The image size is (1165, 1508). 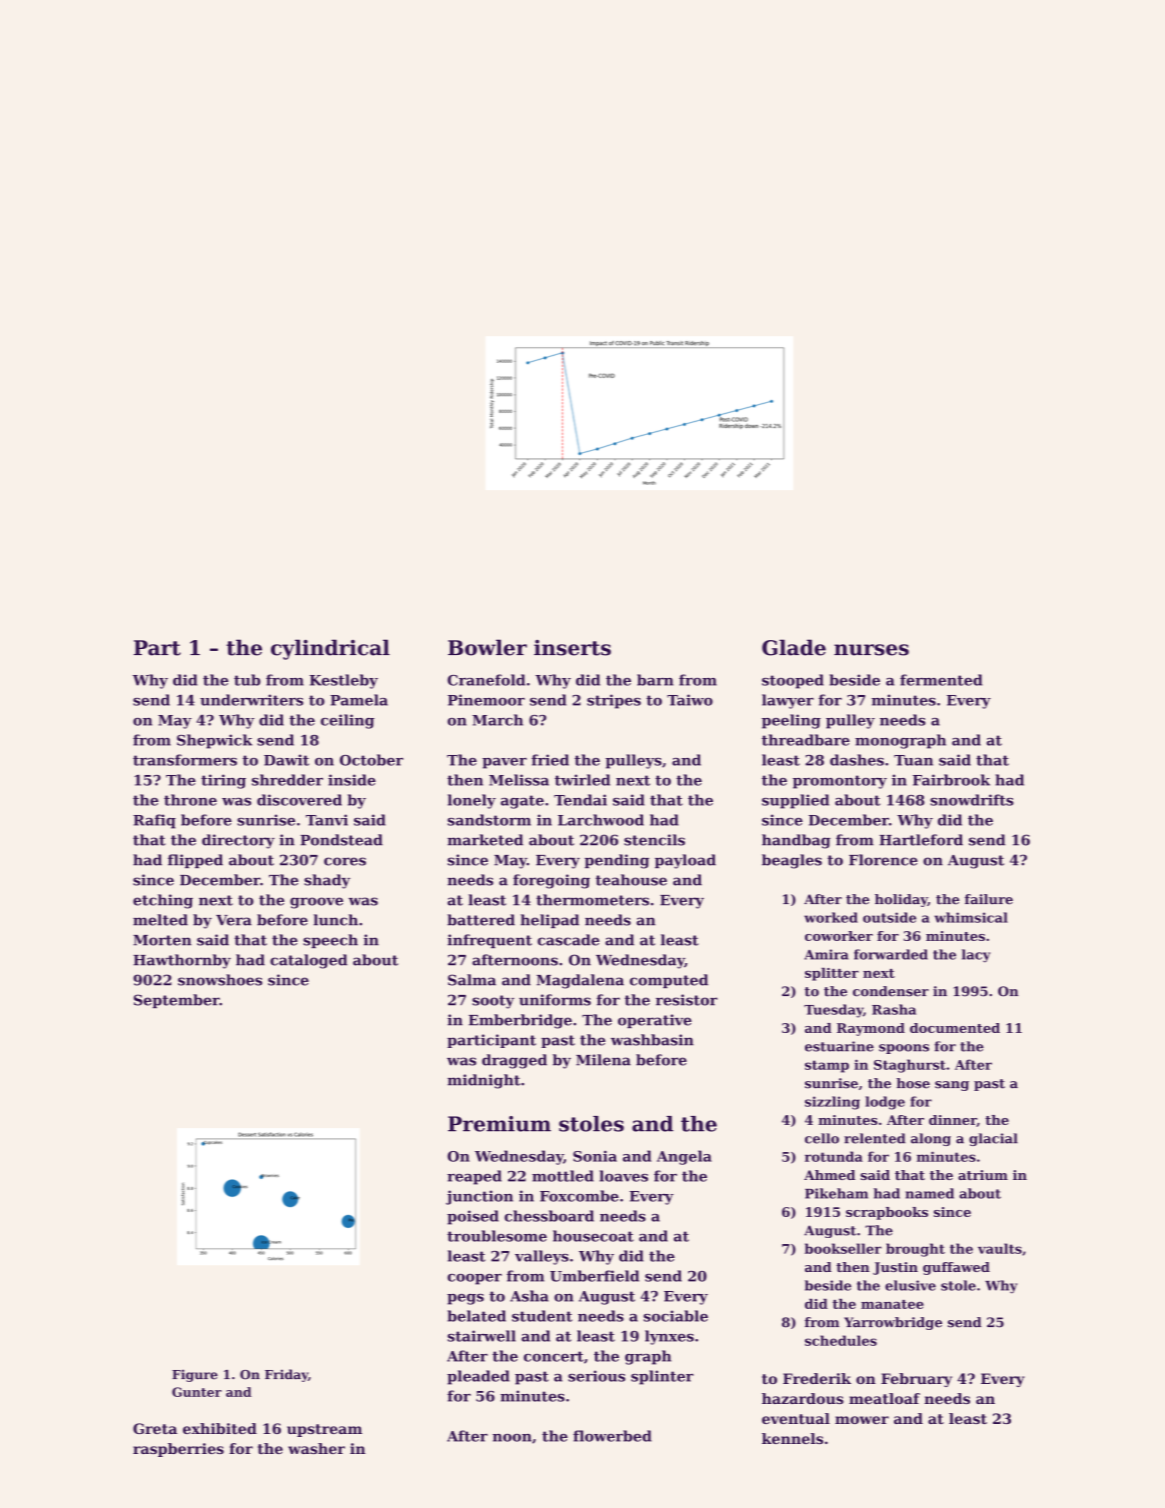 I want to click on chessboard, so click(x=549, y=1216).
